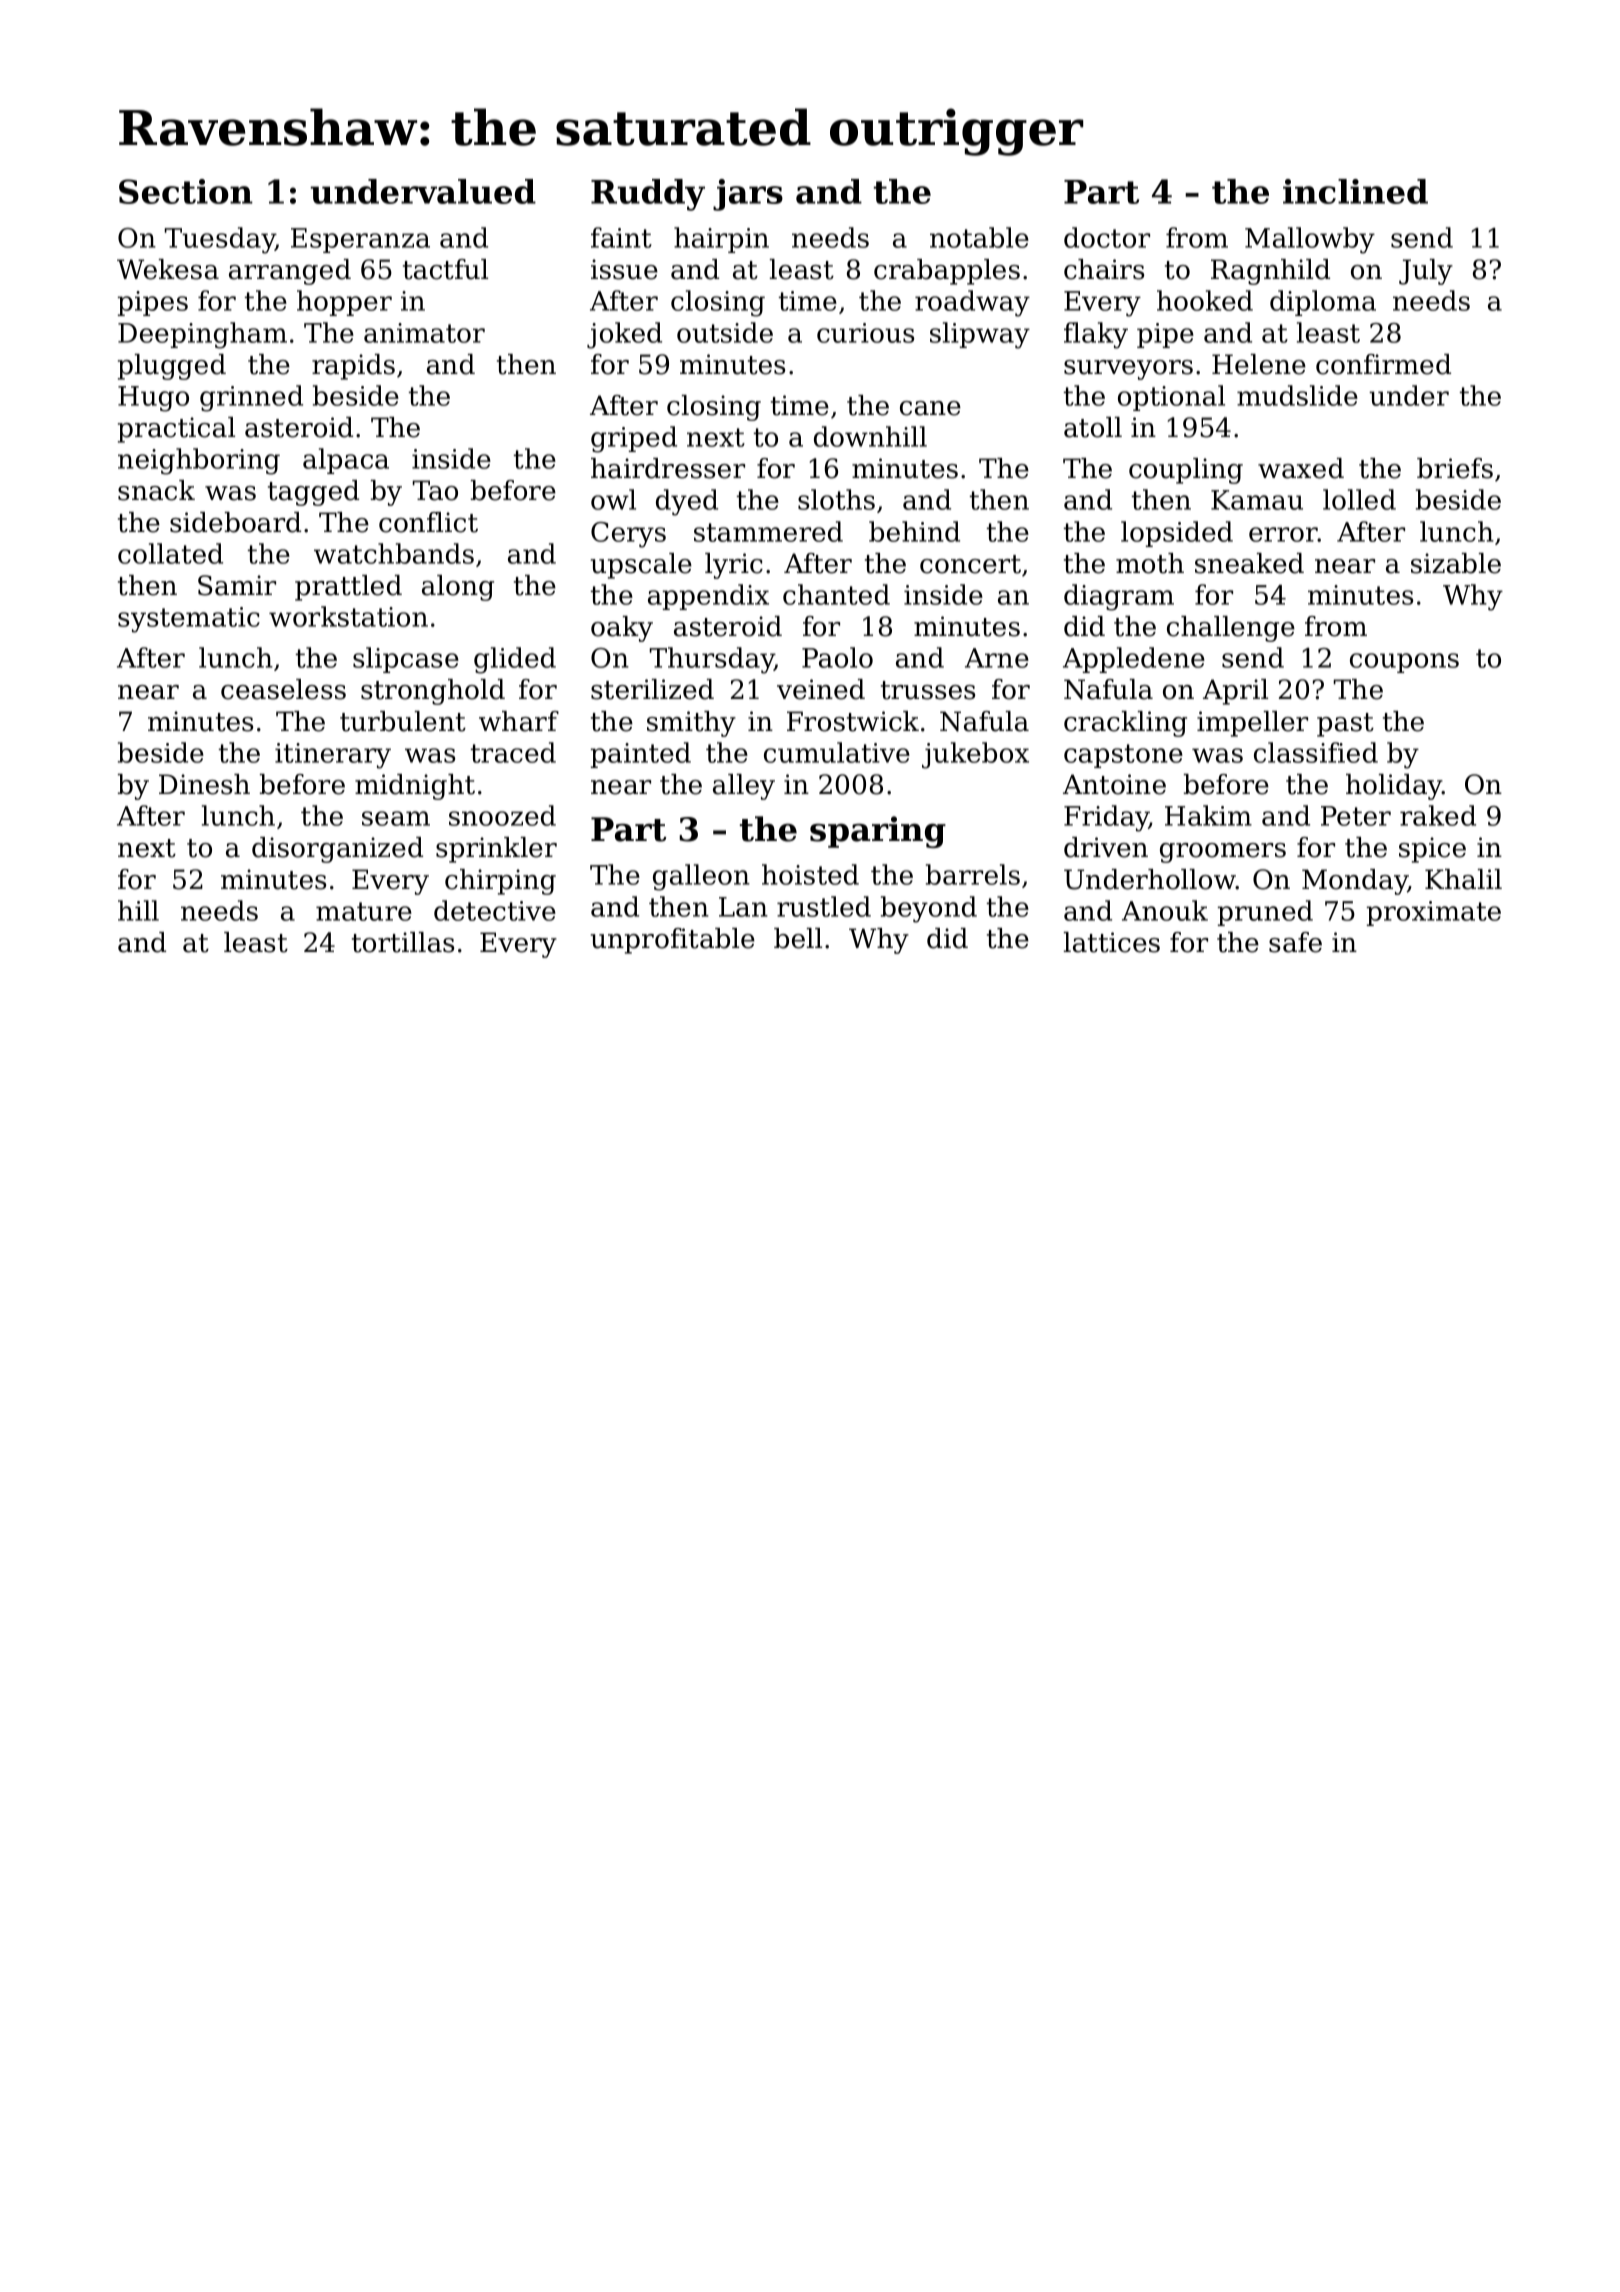  I want to click on collated, so click(170, 553).
